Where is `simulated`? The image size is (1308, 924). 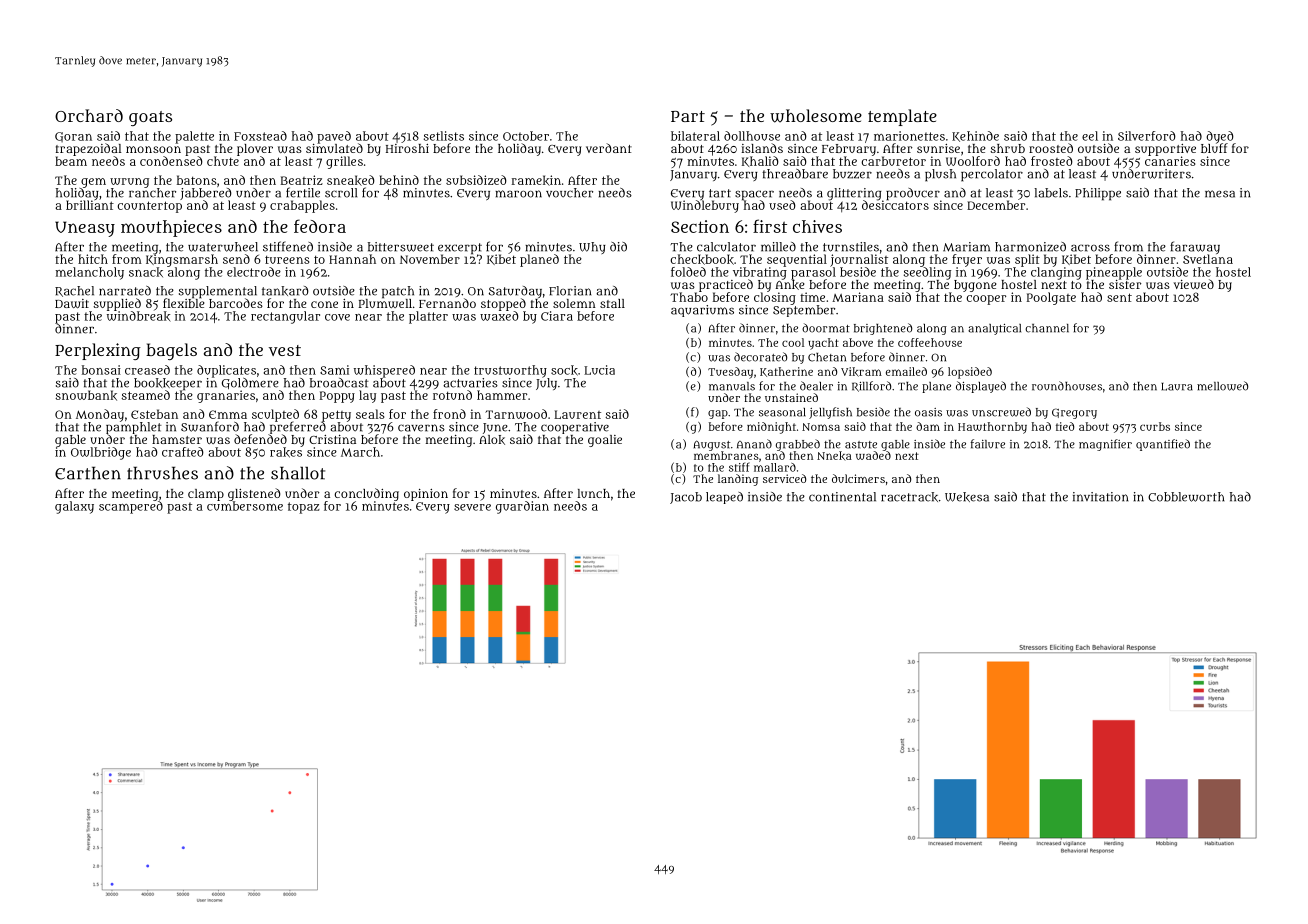
simulated is located at coordinates (334, 148).
